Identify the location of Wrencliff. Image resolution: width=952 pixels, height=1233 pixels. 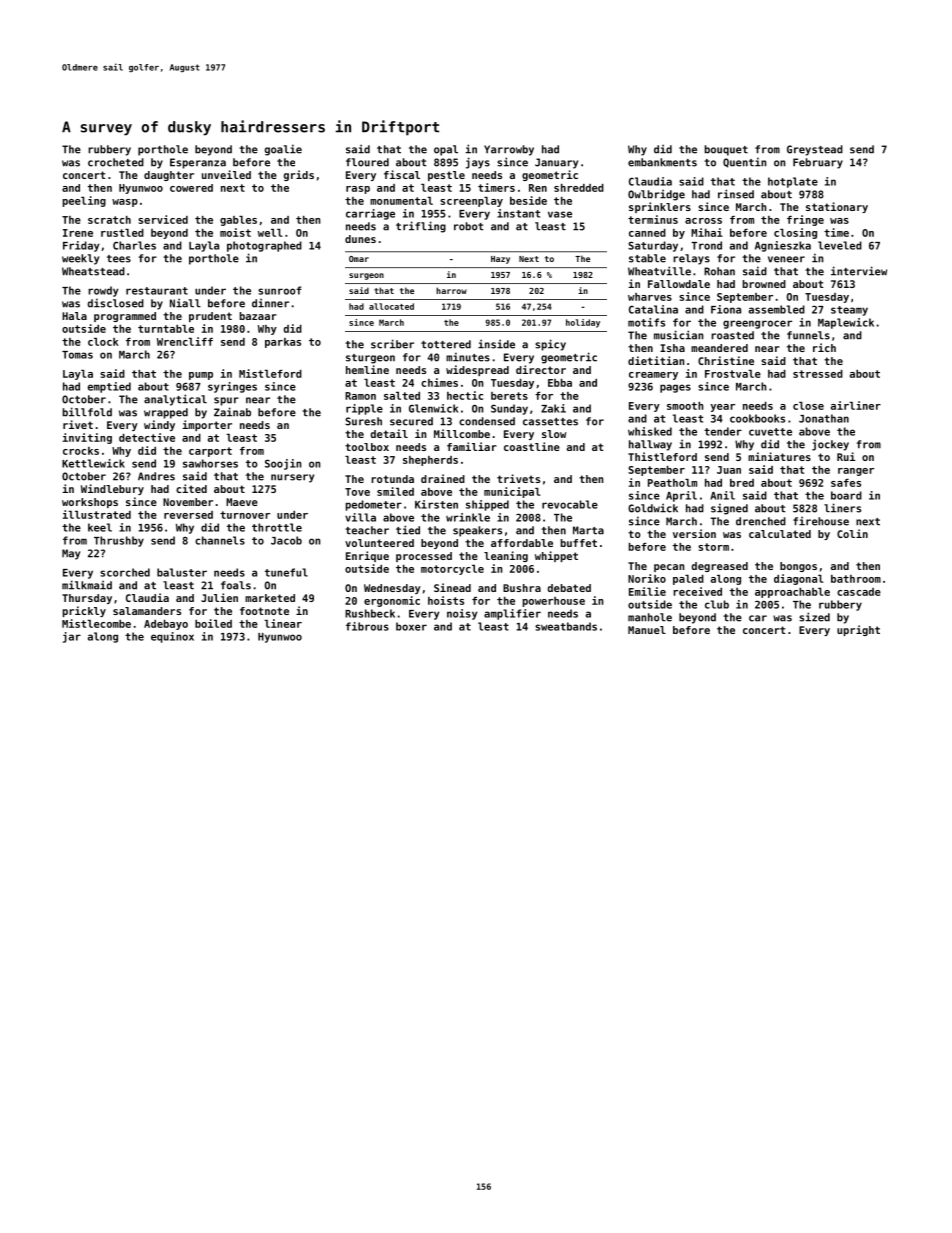
(185, 341).
